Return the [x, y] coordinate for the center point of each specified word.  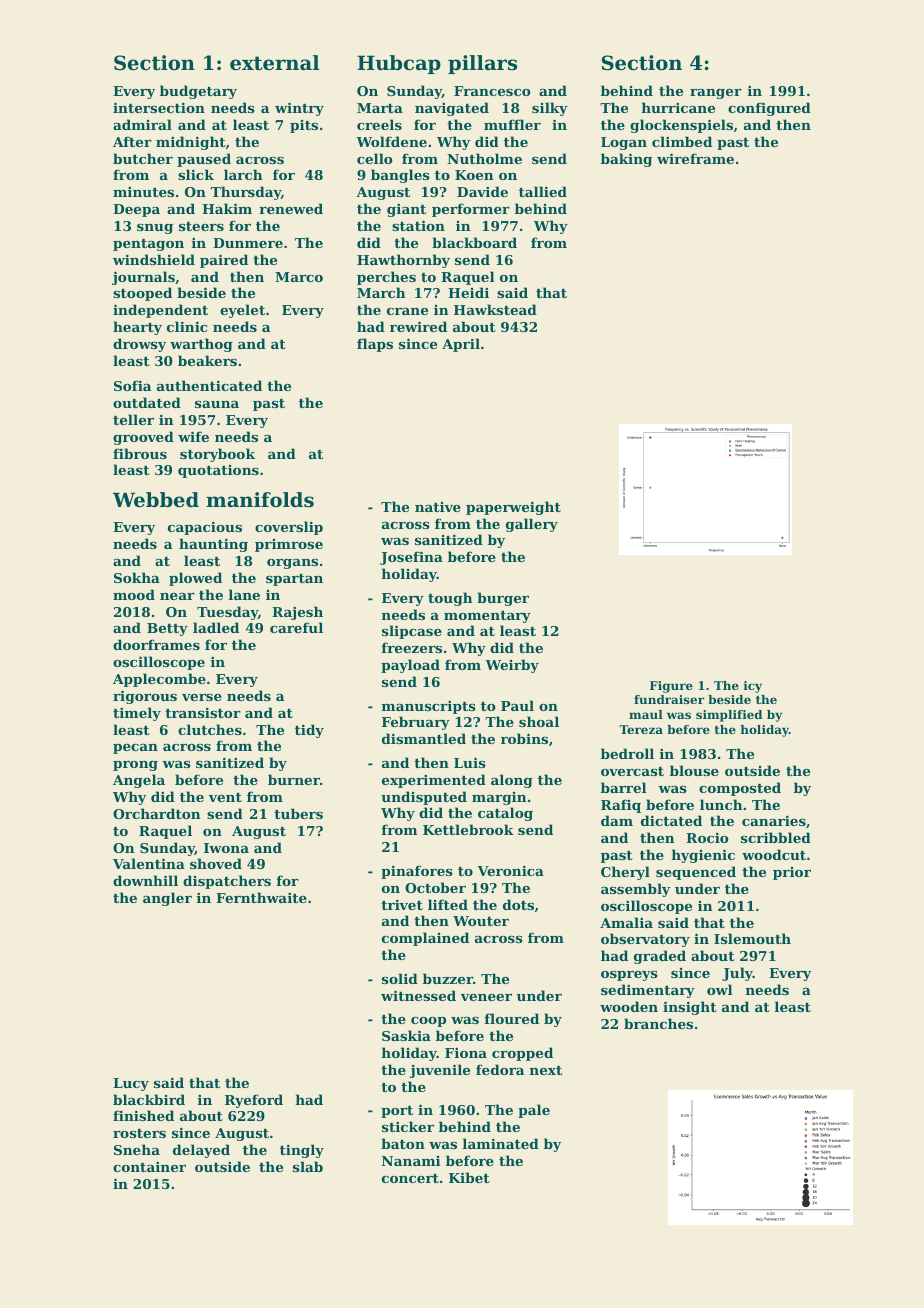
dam [617, 820]
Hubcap [399, 64]
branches [658, 1023]
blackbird [149, 1099]
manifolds [260, 500]
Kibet [469, 1177]
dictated [671, 820]
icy [753, 687]
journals [143, 278]
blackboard [474, 242]
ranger [716, 94]
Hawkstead [495, 309]
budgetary [198, 92]
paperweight [513, 508]
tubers [298, 813]
